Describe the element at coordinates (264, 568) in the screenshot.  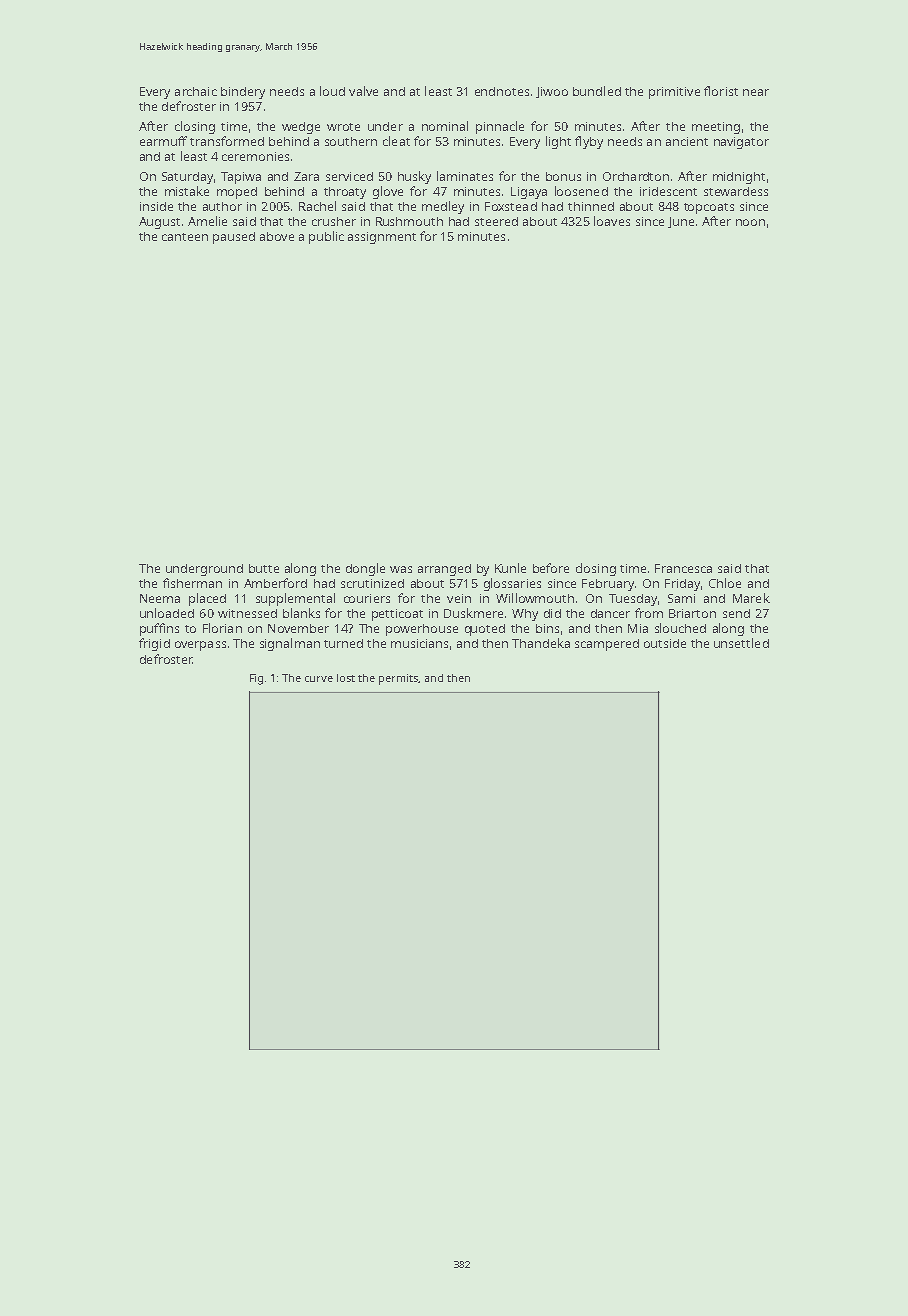
I see `butte` at that location.
